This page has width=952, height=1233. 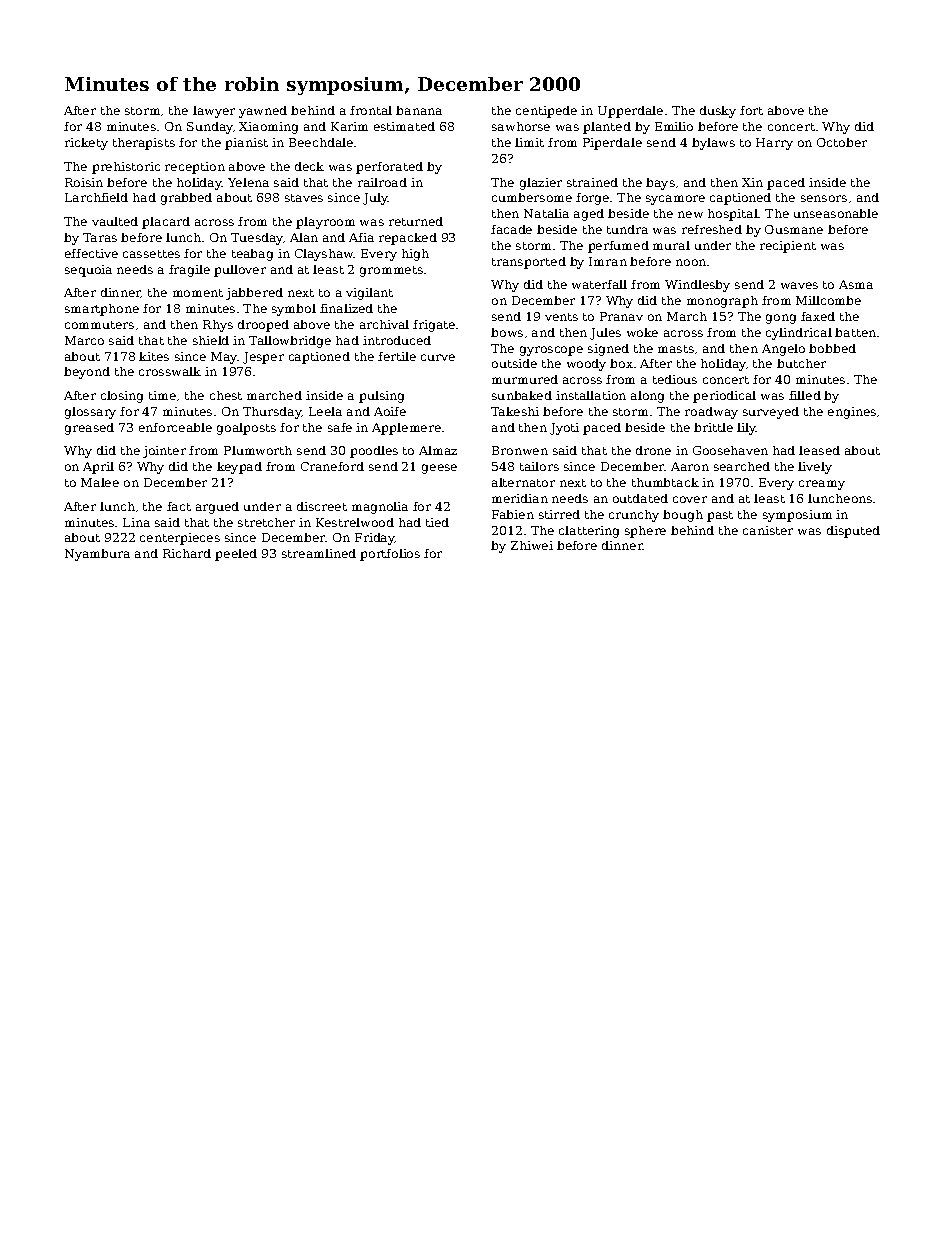 What do you see at coordinates (248, 182) in the page?
I see `Yelena` at bounding box center [248, 182].
